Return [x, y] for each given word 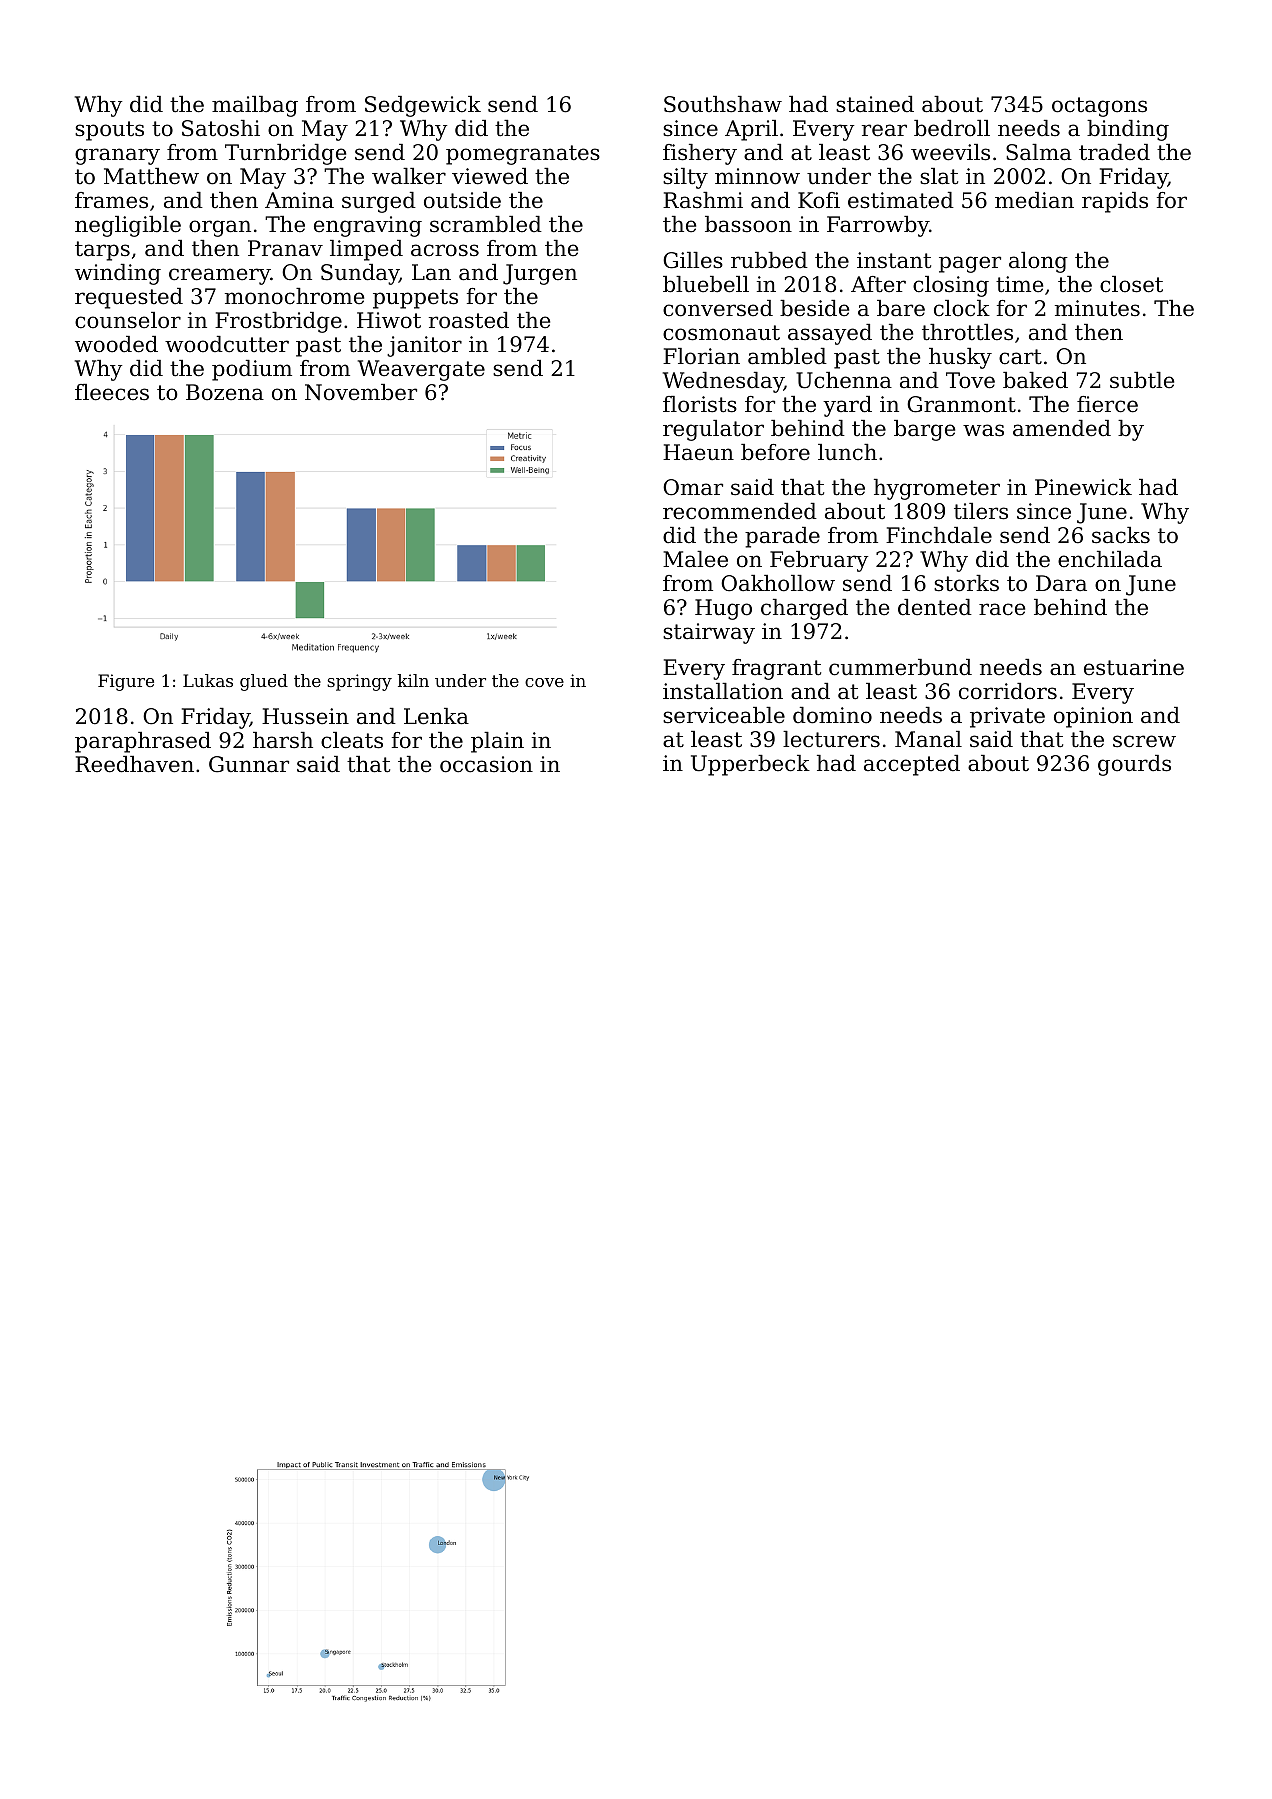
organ [220, 228]
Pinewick [1083, 487]
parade [782, 537]
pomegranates [523, 155]
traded [1114, 152]
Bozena [225, 392]
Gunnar [249, 764]
